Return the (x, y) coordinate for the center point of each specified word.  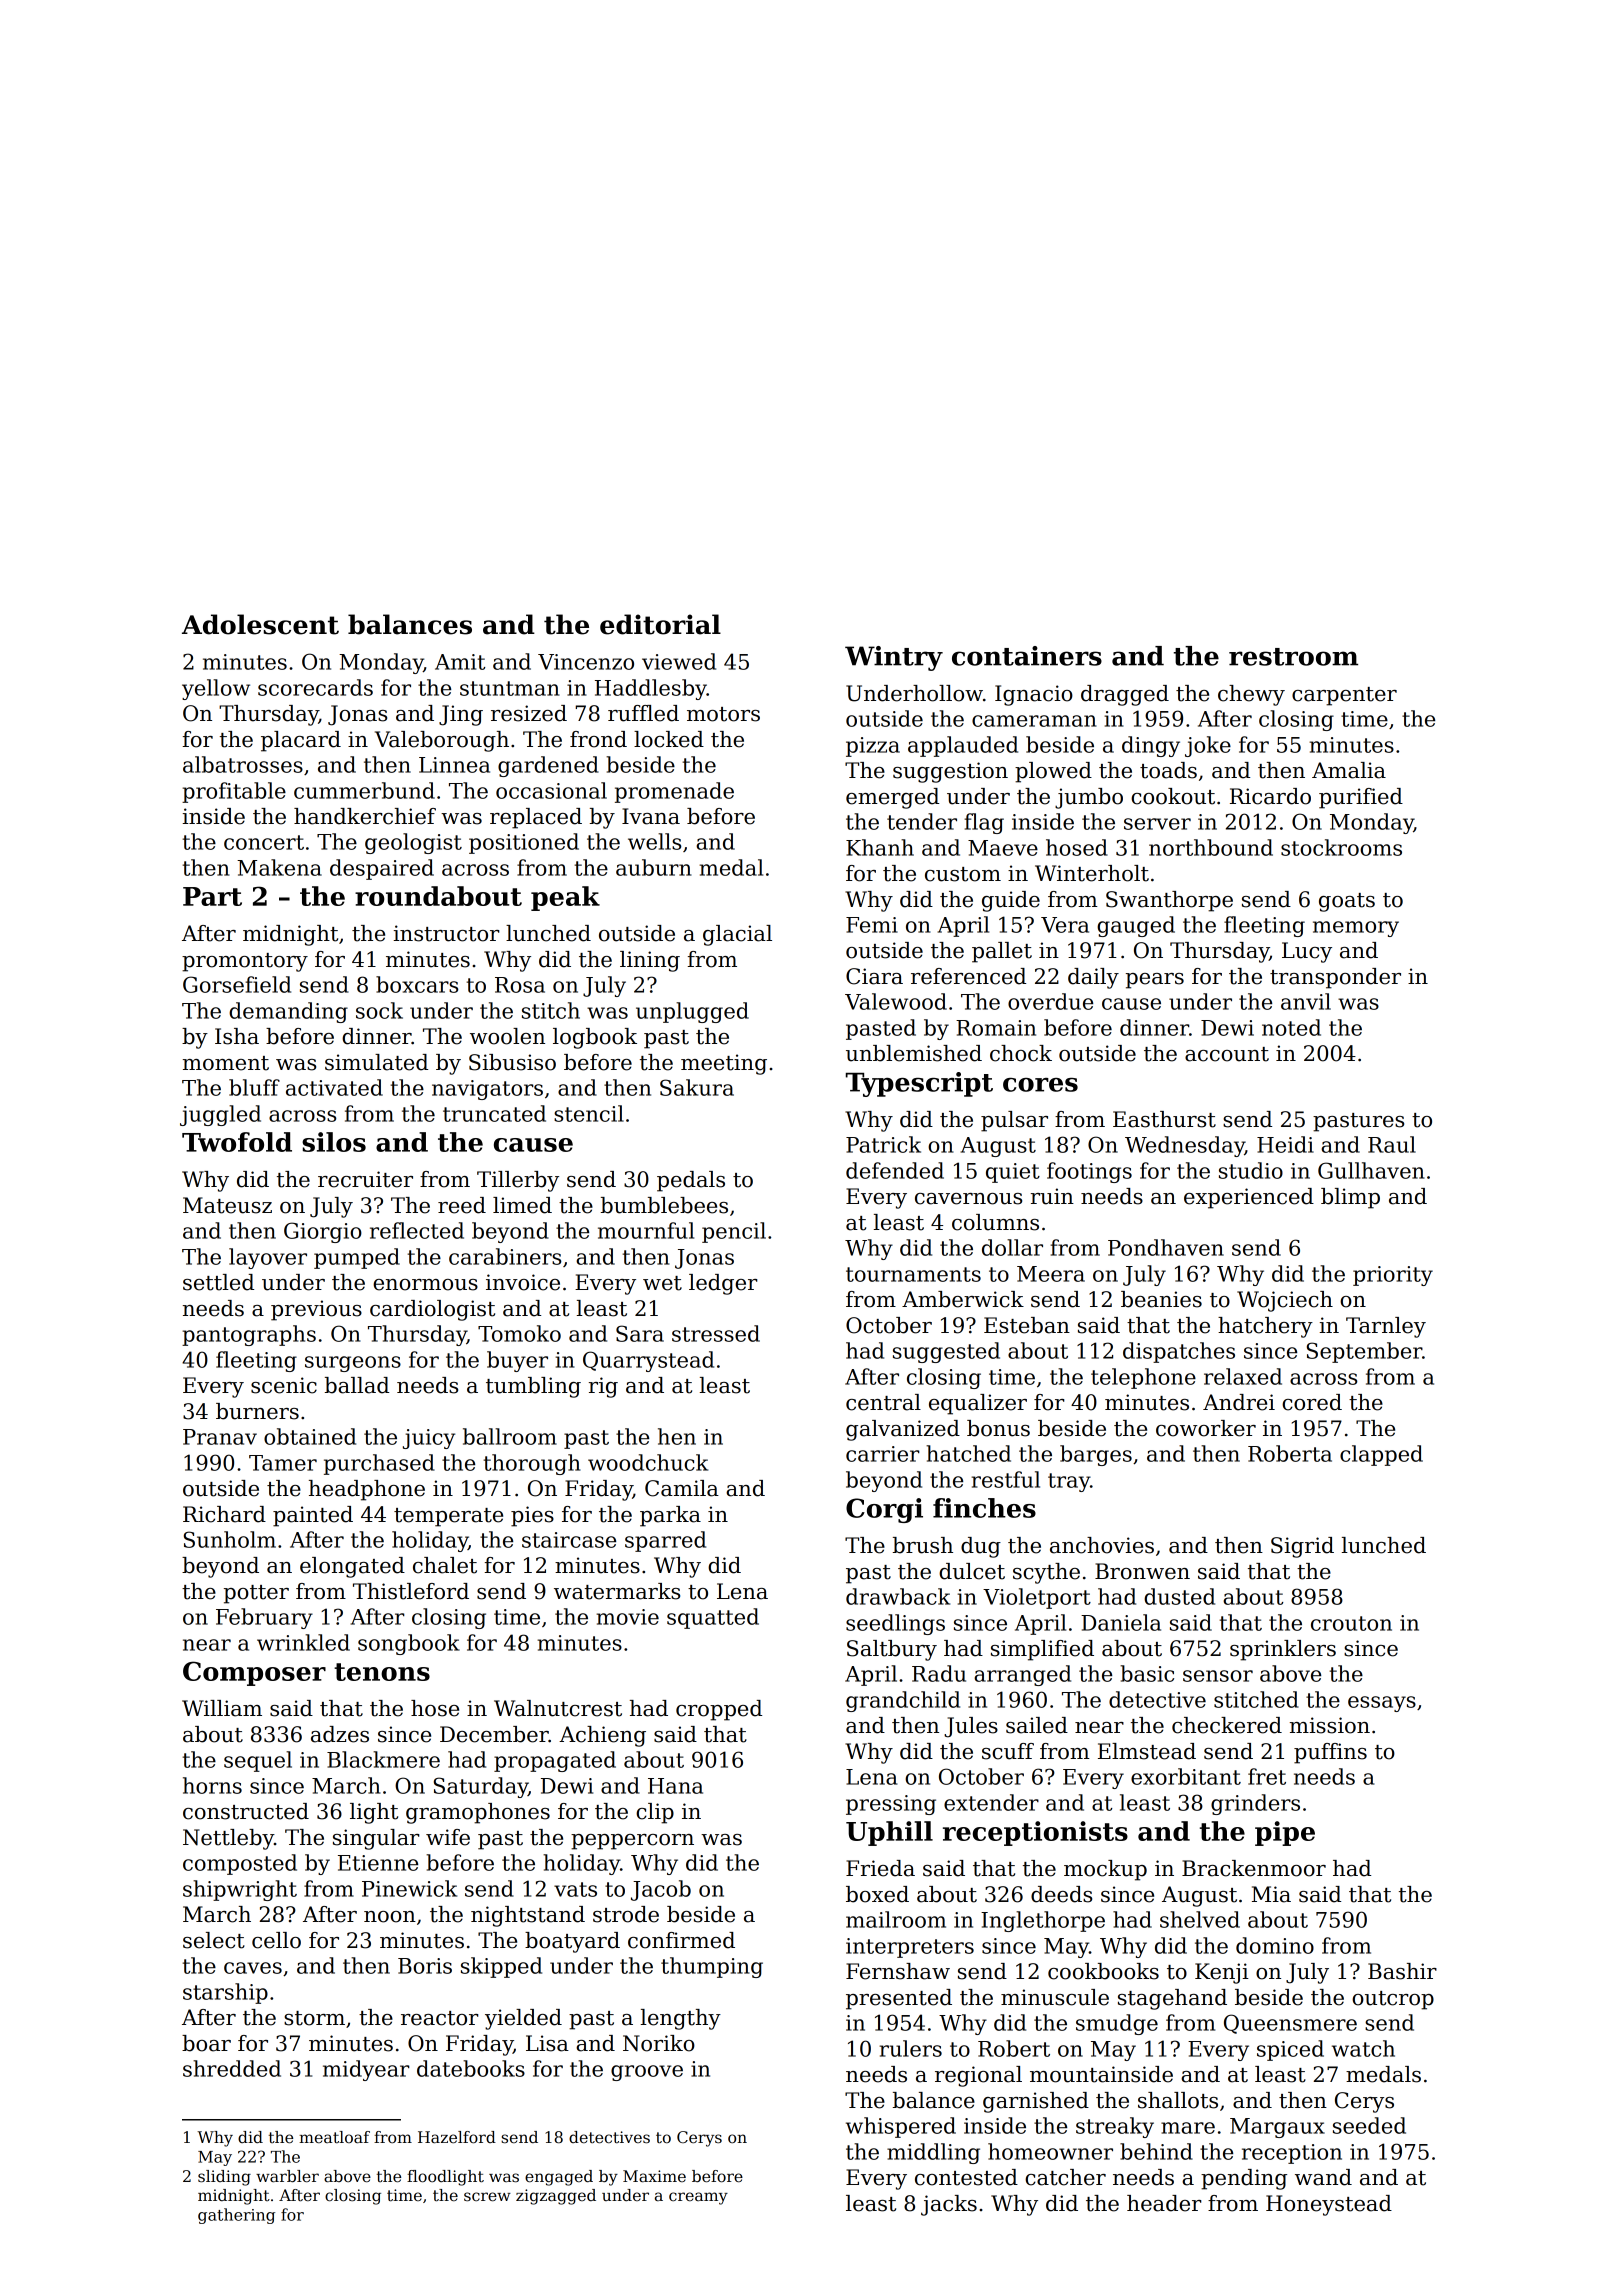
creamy (698, 2198)
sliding (224, 2178)
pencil (734, 1232)
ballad (357, 1385)
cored (1312, 1402)
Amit (460, 662)
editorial (660, 624)
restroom (1293, 657)
